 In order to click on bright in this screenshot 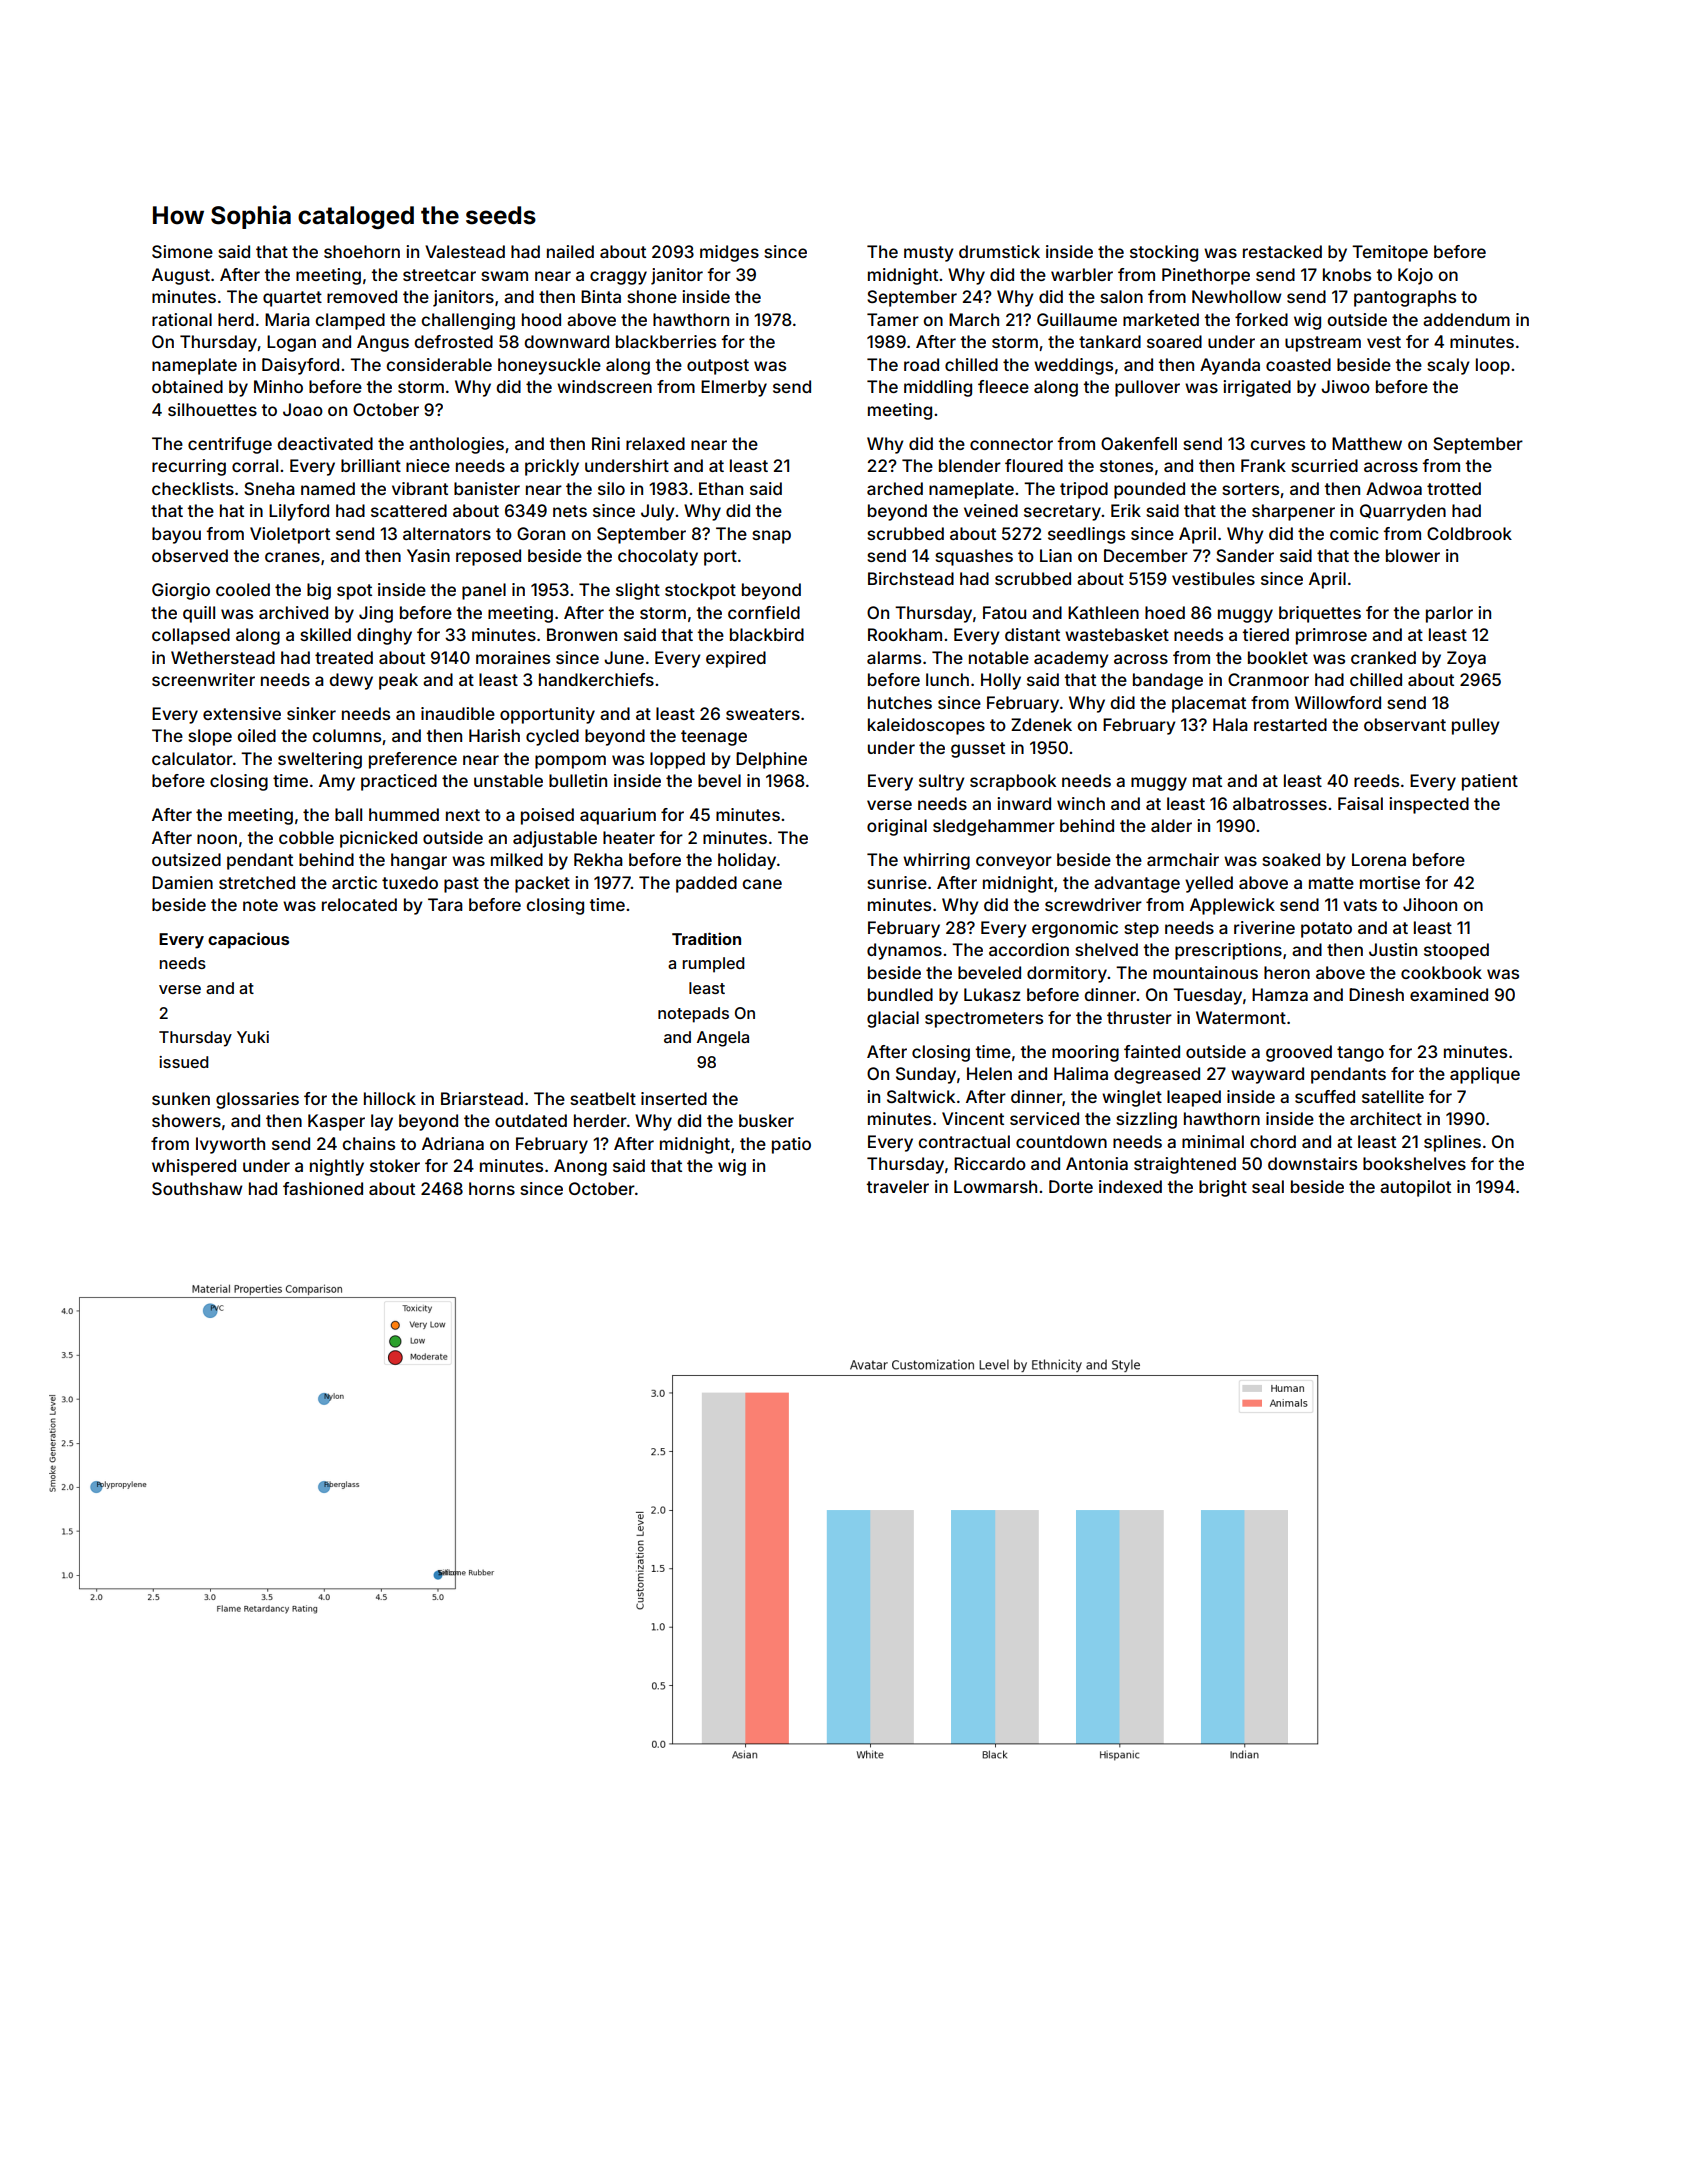, I will do `click(1223, 1188)`.
